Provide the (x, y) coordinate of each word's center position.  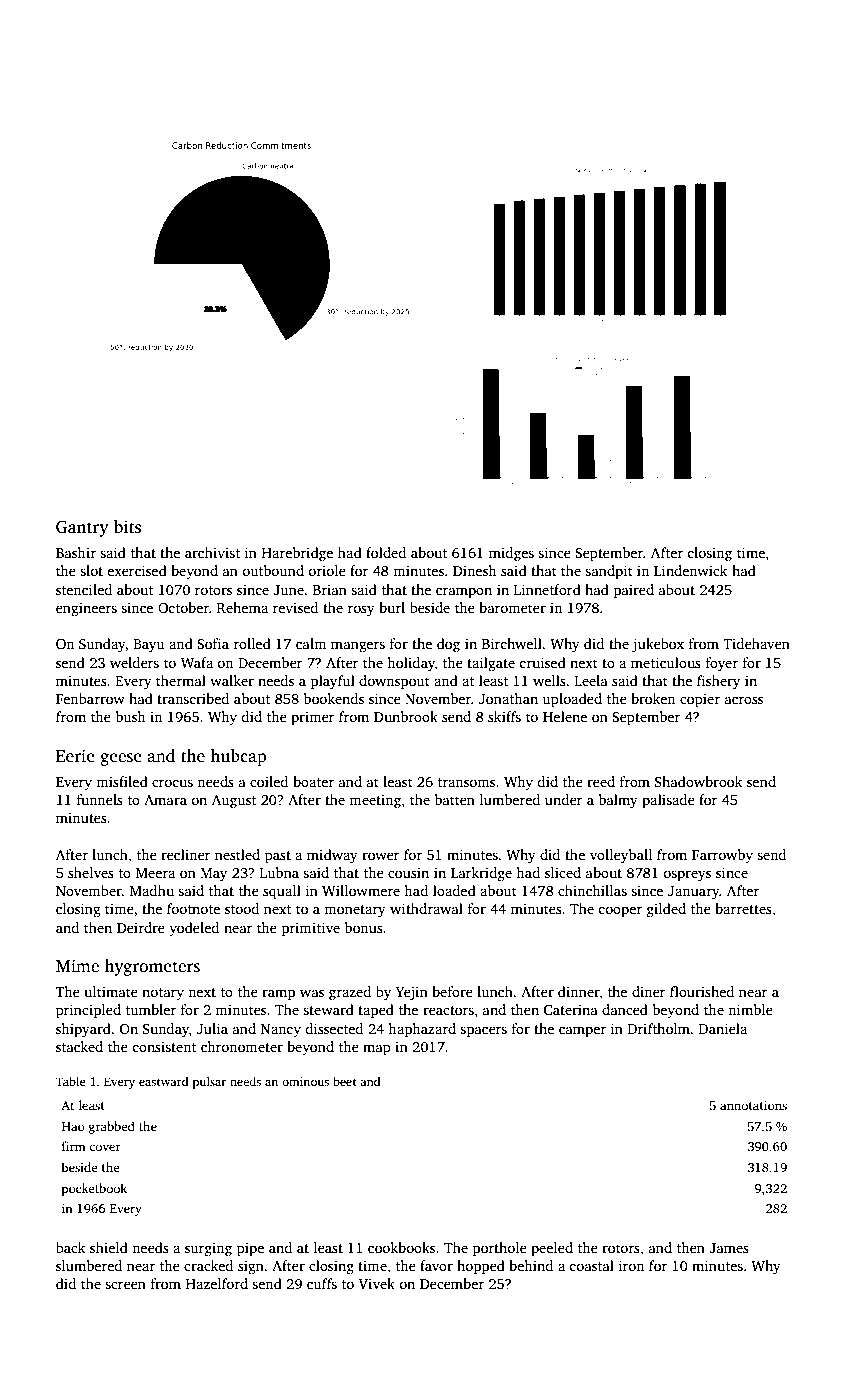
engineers (86, 609)
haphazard (422, 1030)
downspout (394, 682)
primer (313, 718)
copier (700, 700)
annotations (753, 1105)
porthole (500, 1249)
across (744, 700)
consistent (164, 1046)
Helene (565, 716)
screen (125, 1285)
